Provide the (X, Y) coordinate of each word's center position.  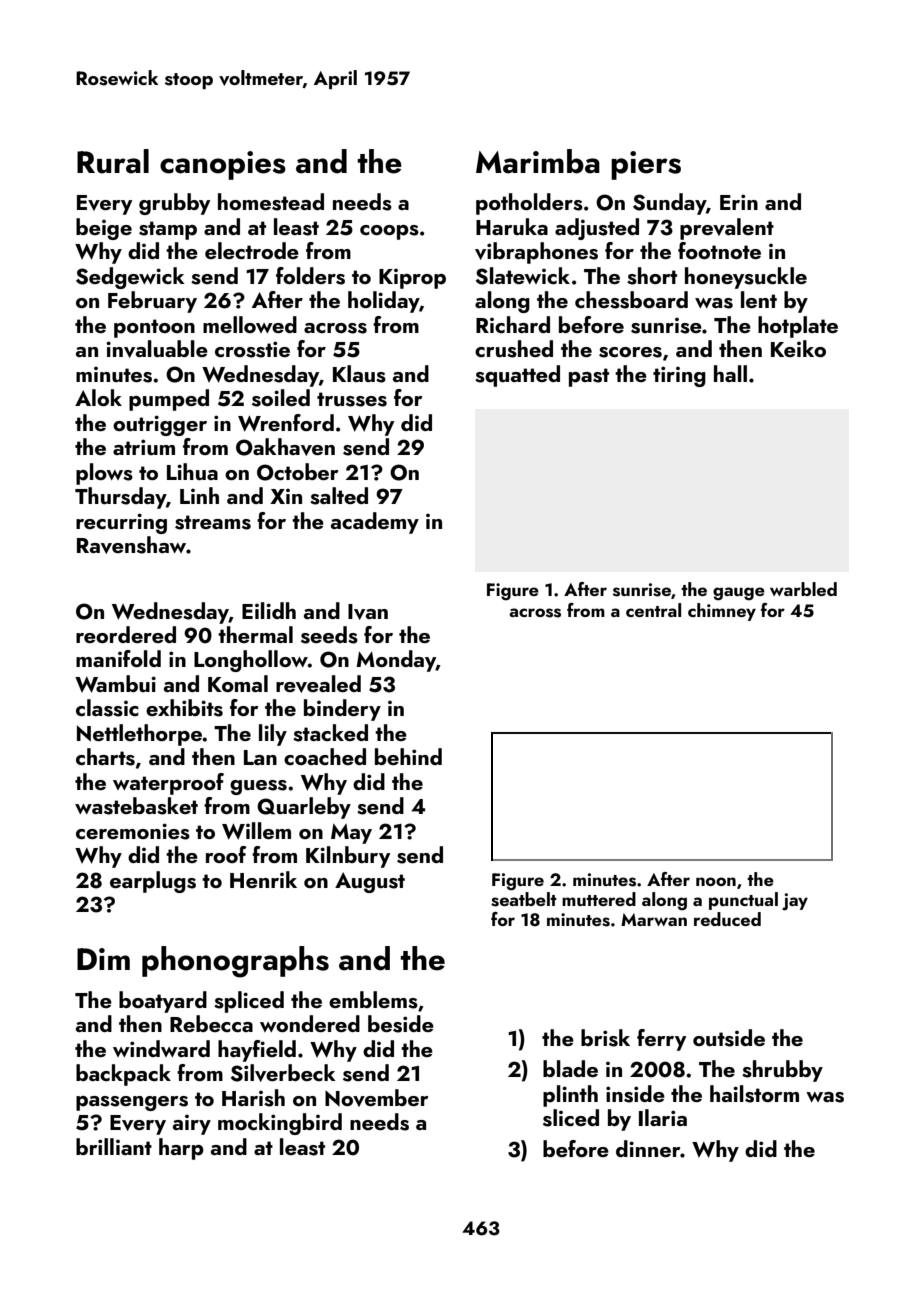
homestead (271, 202)
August (370, 882)
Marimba (538, 161)
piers (646, 165)
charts (105, 757)
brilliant (114, 1146)
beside (401, 1024)
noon (716, 881)
